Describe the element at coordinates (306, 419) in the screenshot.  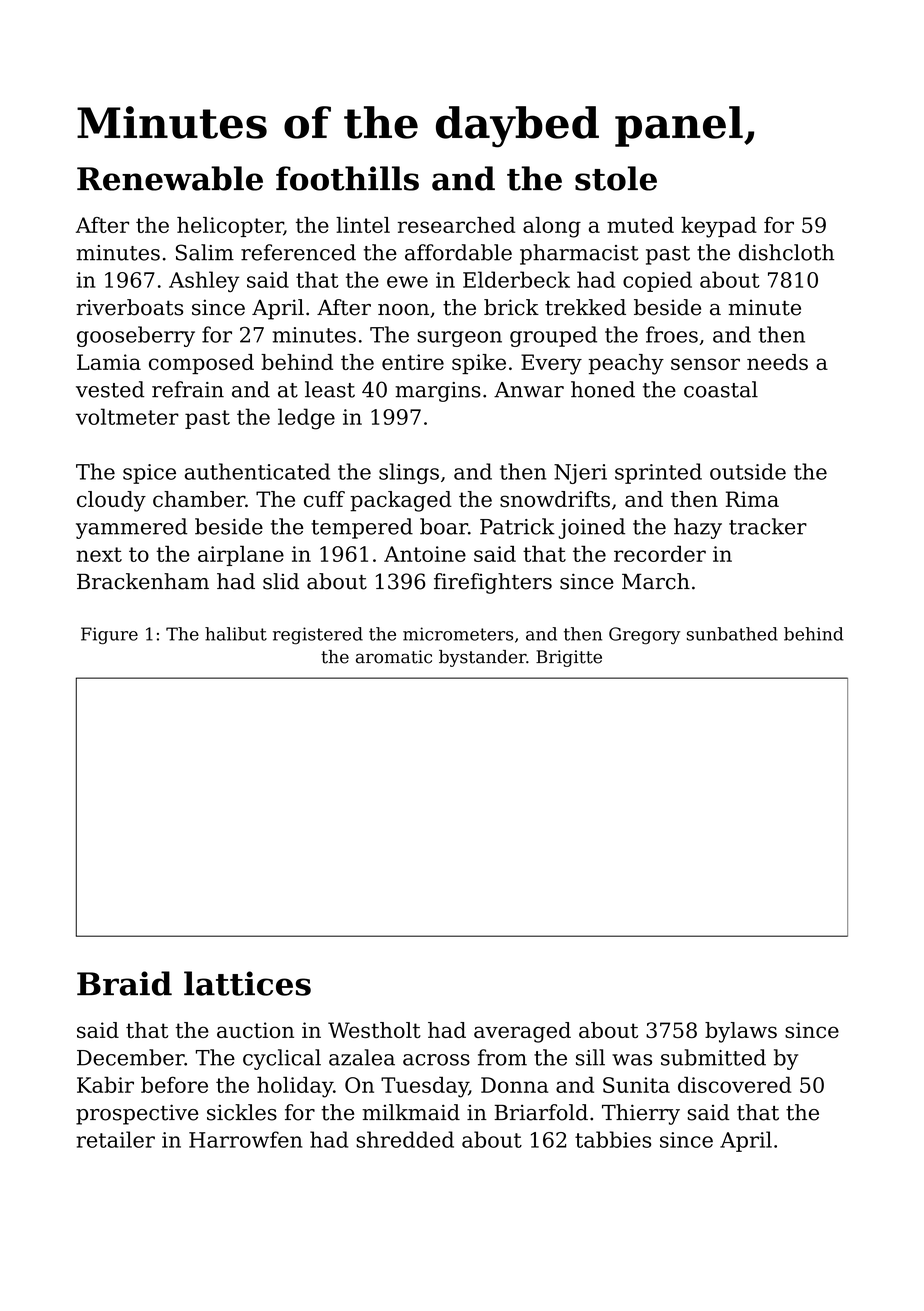
I see `ledge` at that location.
